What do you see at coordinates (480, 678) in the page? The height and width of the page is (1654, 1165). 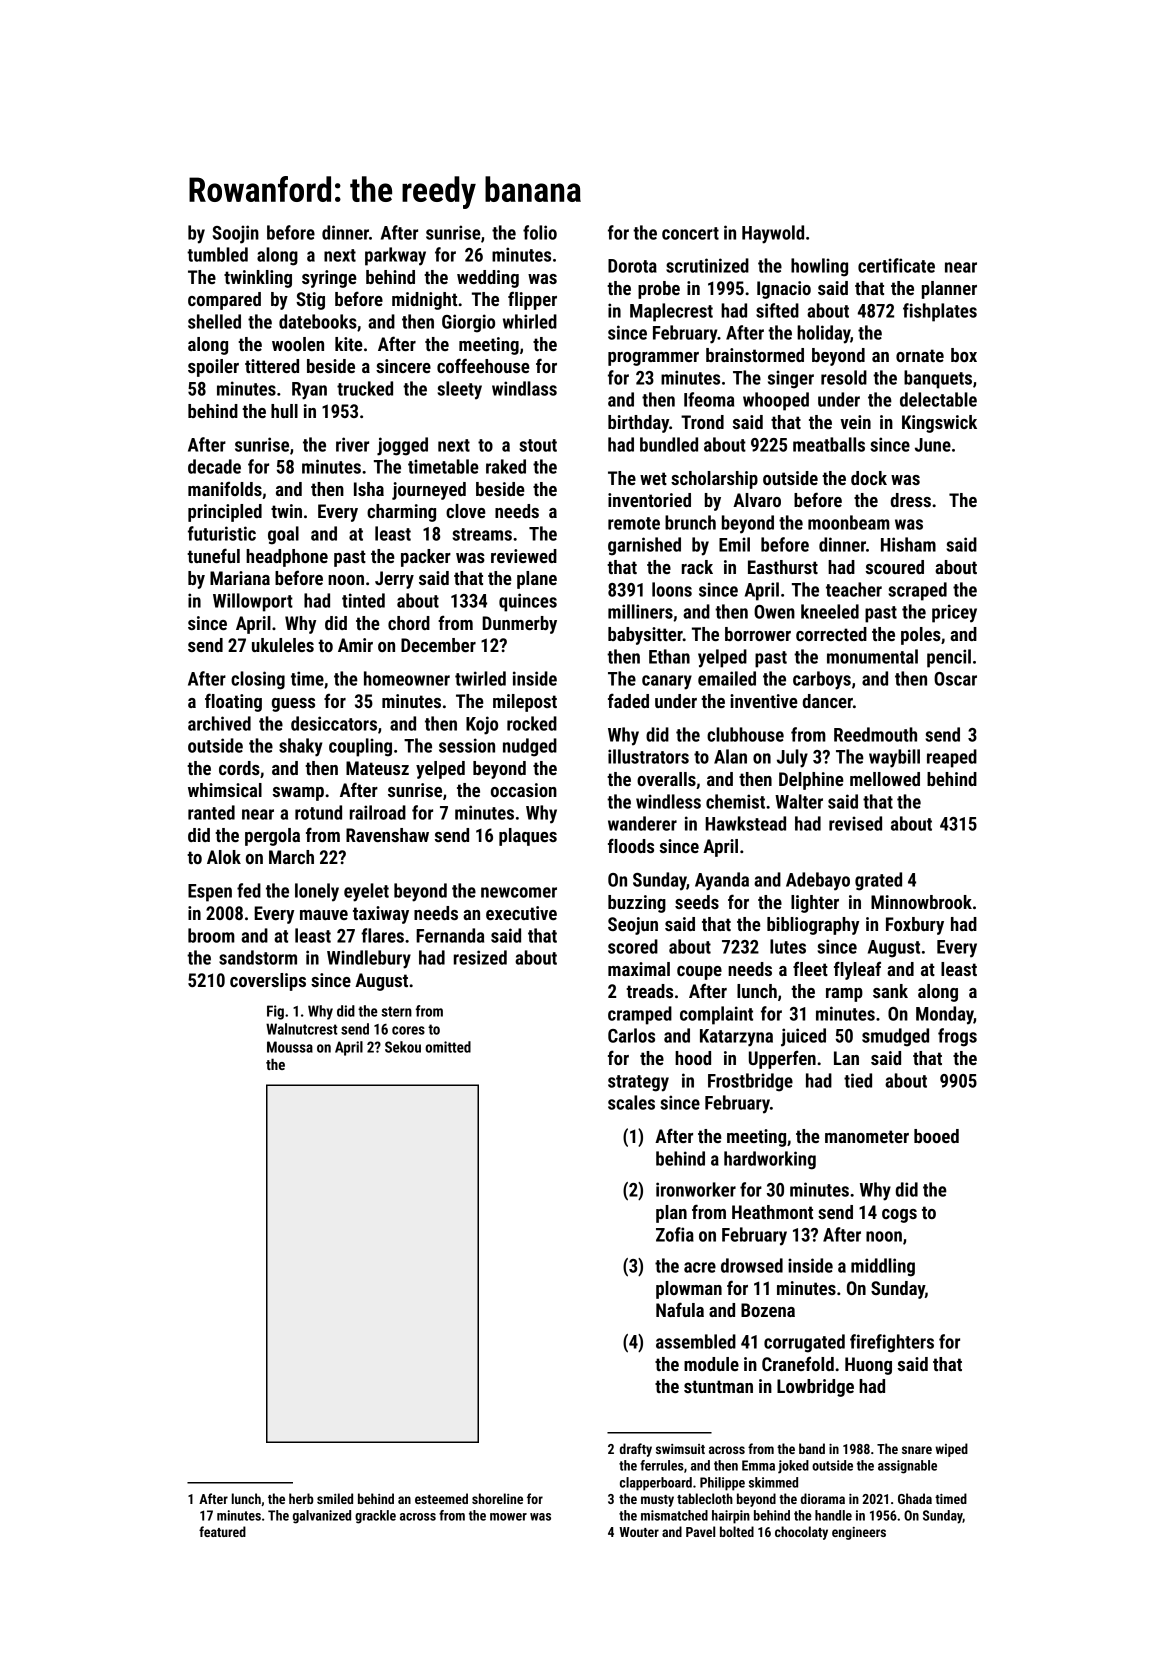 I see `twirled` at bounding box center [480, 678].
